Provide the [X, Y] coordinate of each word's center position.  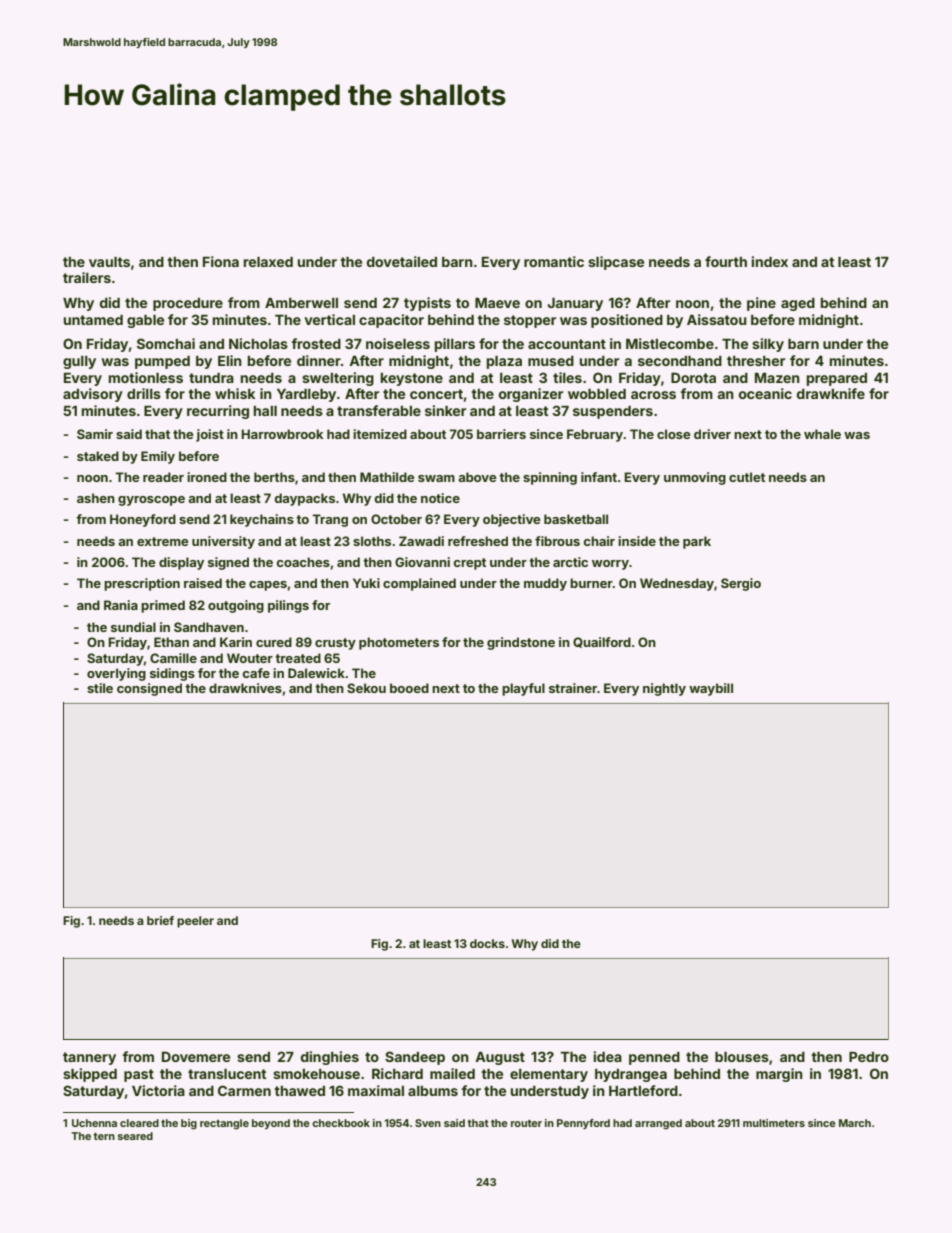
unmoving [695, 478]
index [770, 261]
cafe [256, 673]
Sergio [741, 584]
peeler [195, 922]
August [500, 1058]
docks [487, 943]
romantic [554, 261]
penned [654, 1058]
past [139, 1075]
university [223, 542]
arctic [570, 562]
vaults [109, 262]
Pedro [869, 1057]
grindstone [521, 643]
